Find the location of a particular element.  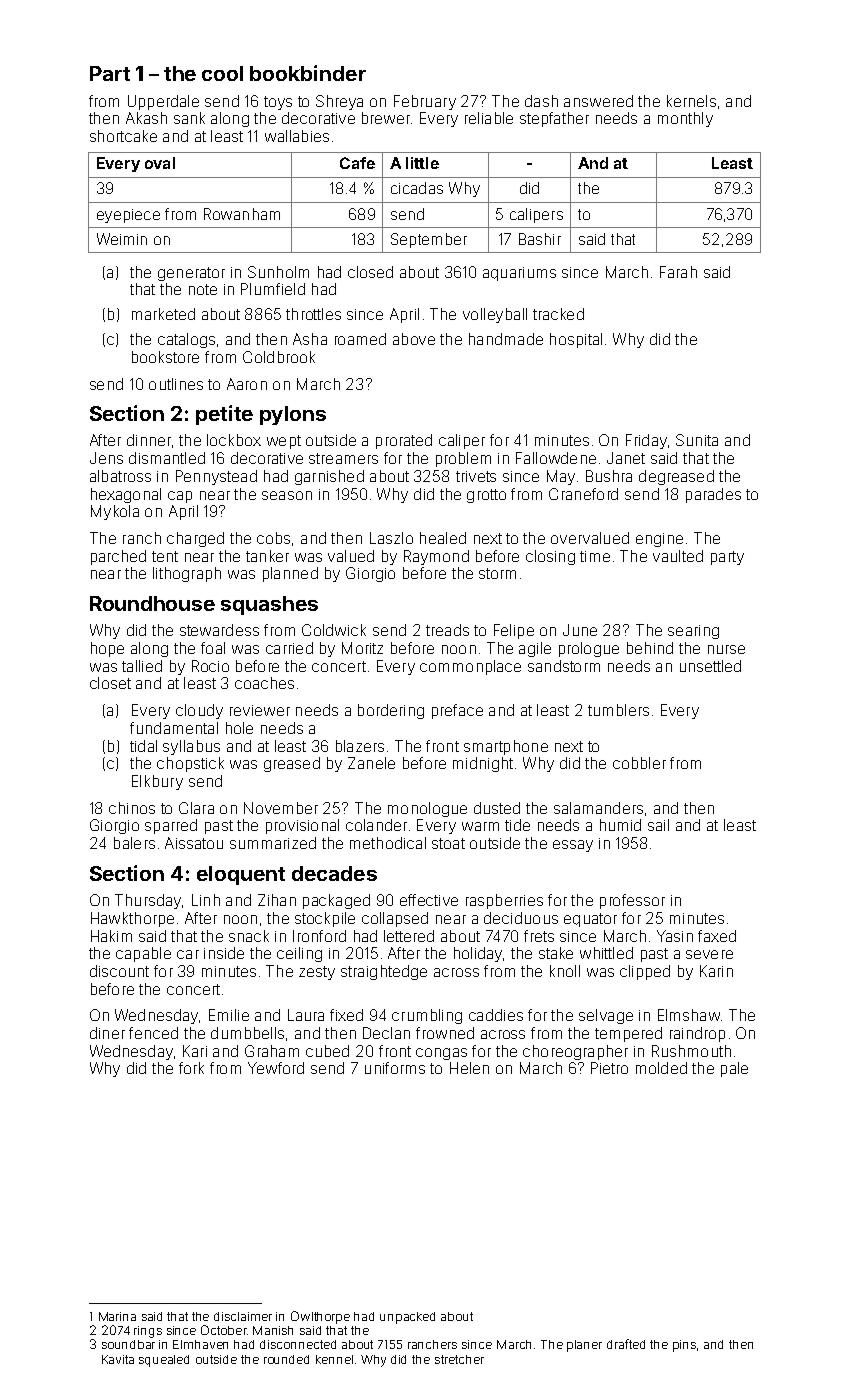

answered is located at coordinates (598, 101).
